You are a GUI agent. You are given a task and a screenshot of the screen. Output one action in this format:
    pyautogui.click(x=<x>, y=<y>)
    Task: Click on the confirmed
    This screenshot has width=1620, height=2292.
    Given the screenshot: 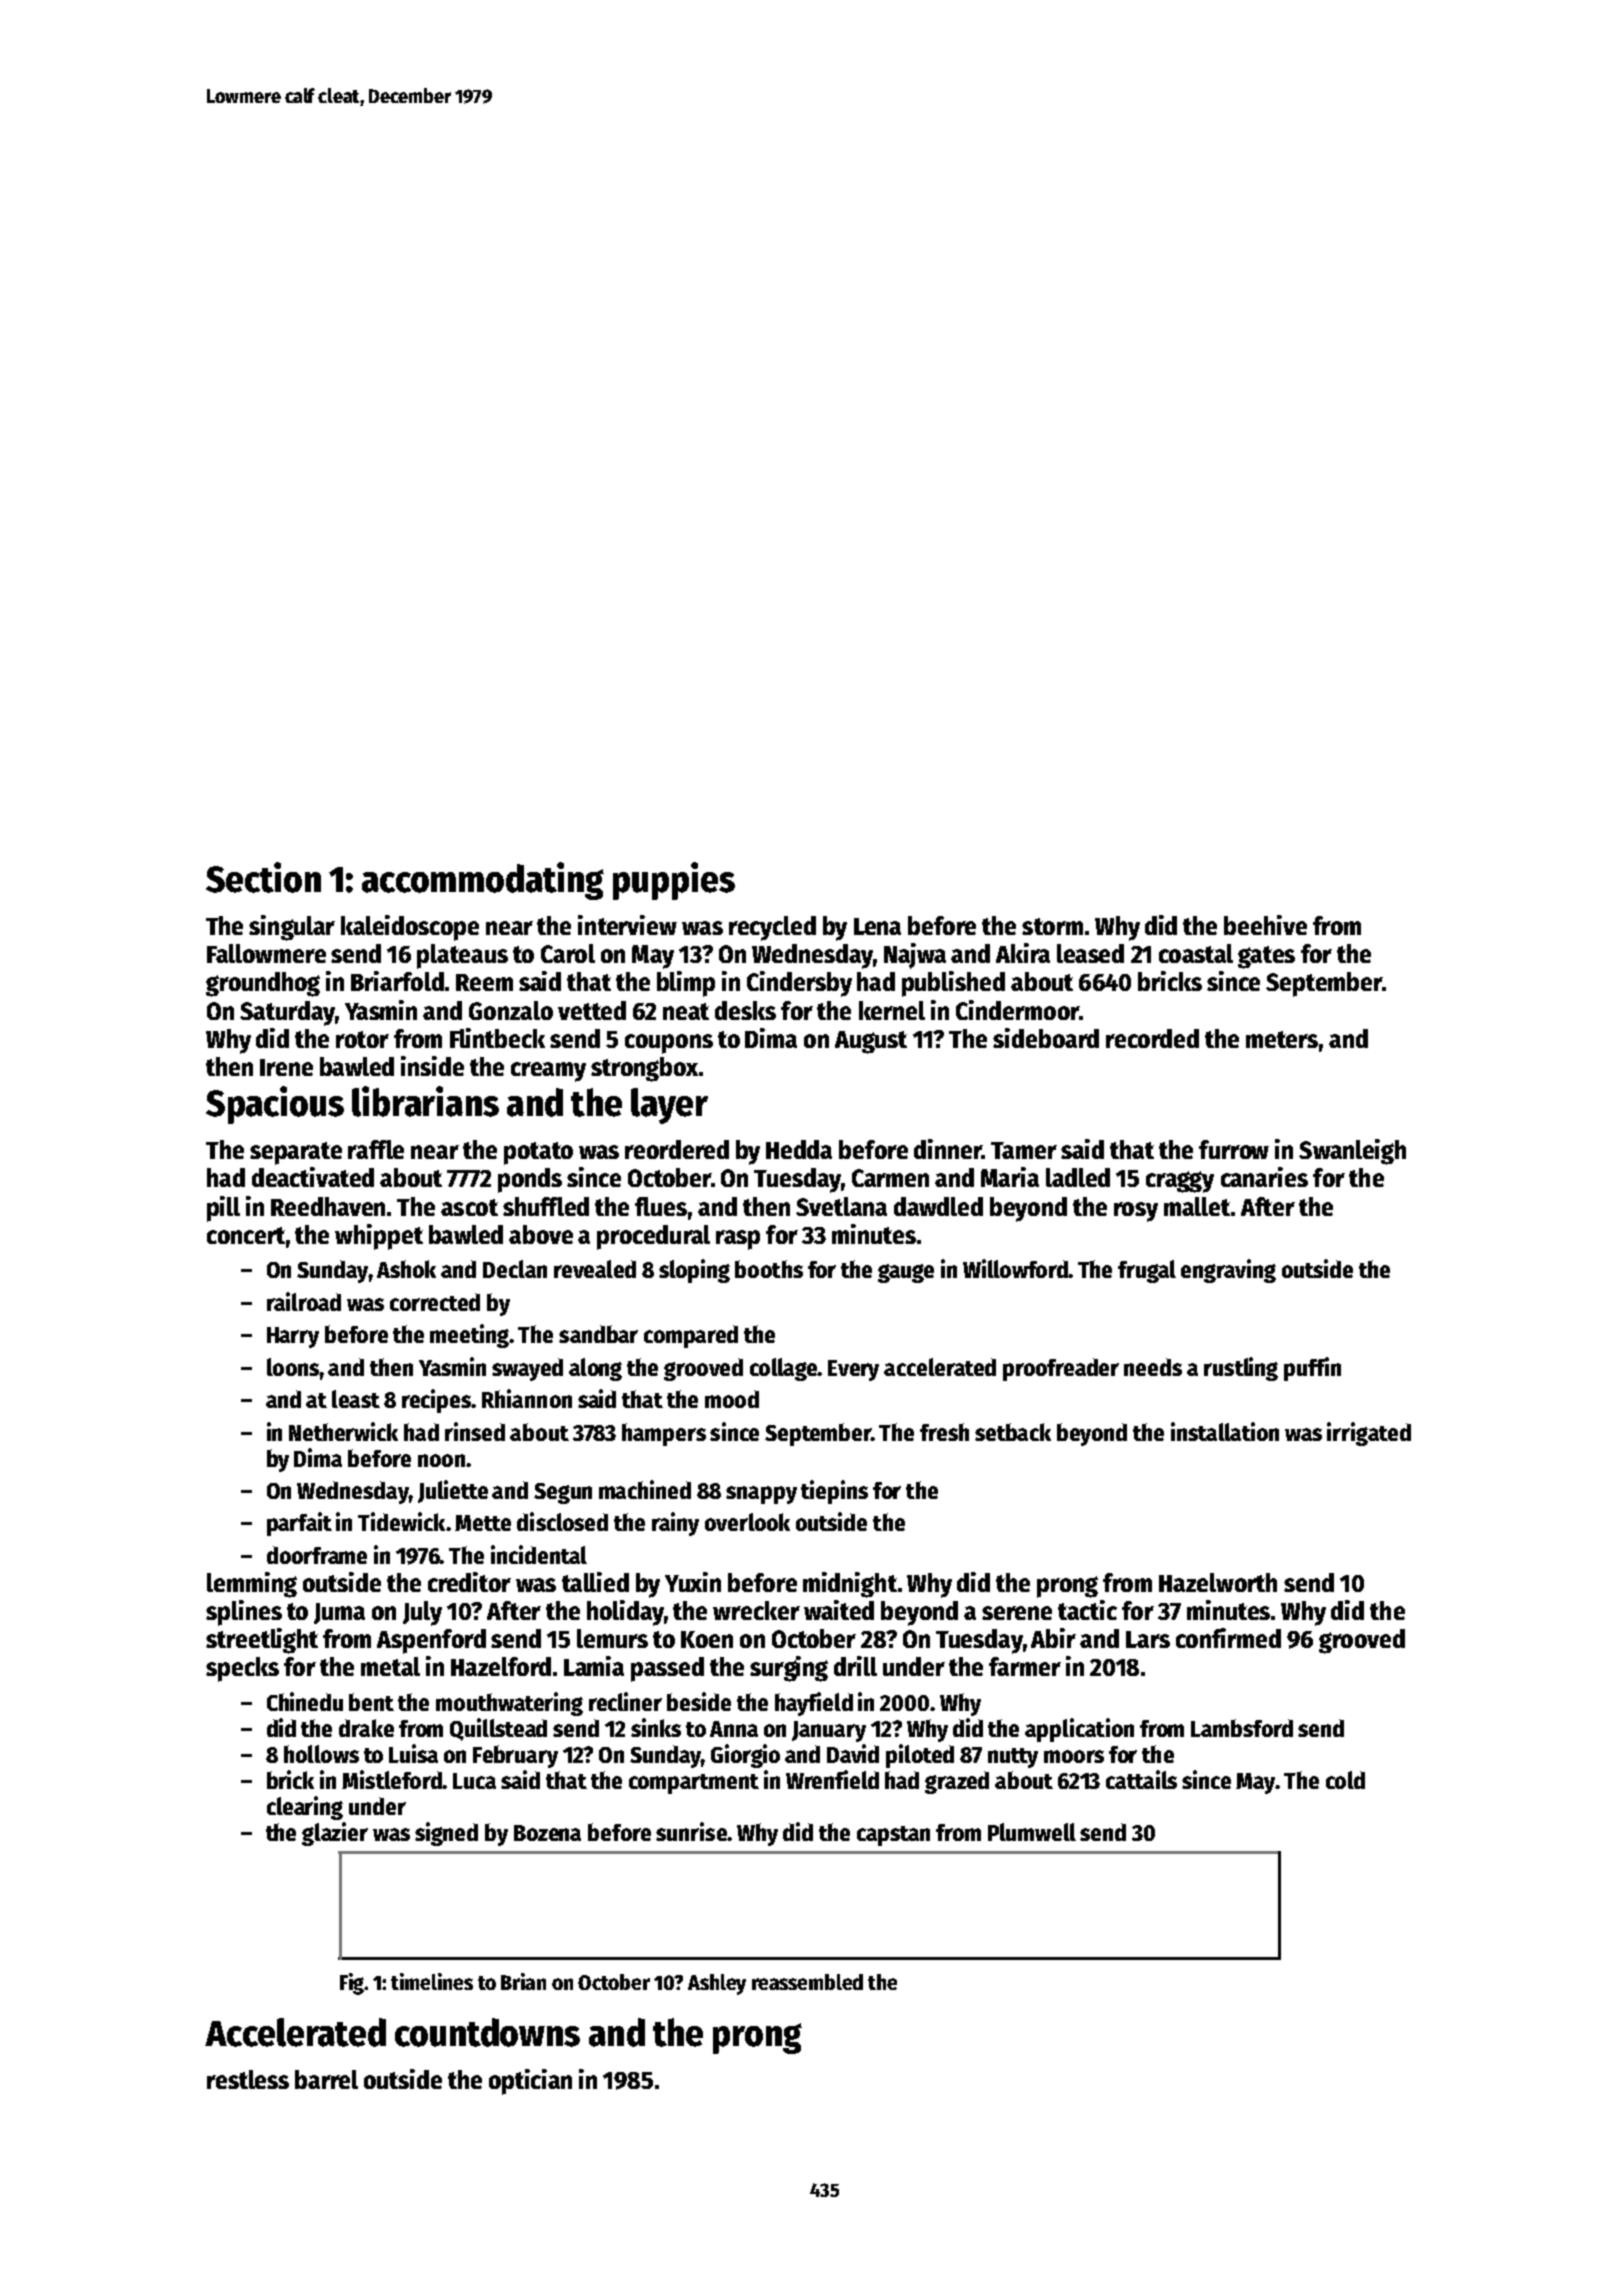 What is the action you would take?
    pyautogui.click(x=1228, y=1638)
